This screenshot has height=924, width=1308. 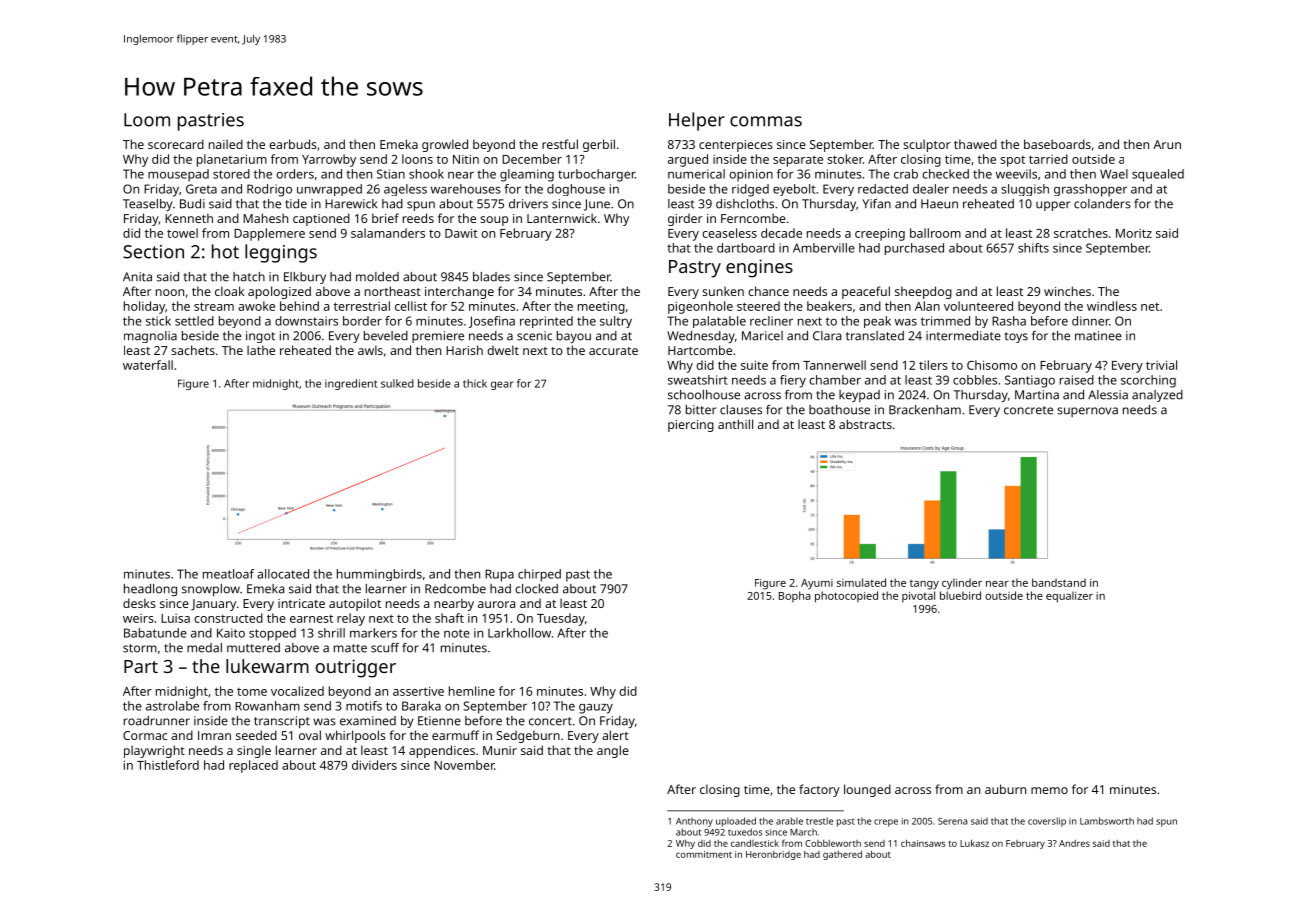 What do you see at coordinates (1028, 410) in the screenshot?
I see `concrete` at bounding box center [1028, 410].
